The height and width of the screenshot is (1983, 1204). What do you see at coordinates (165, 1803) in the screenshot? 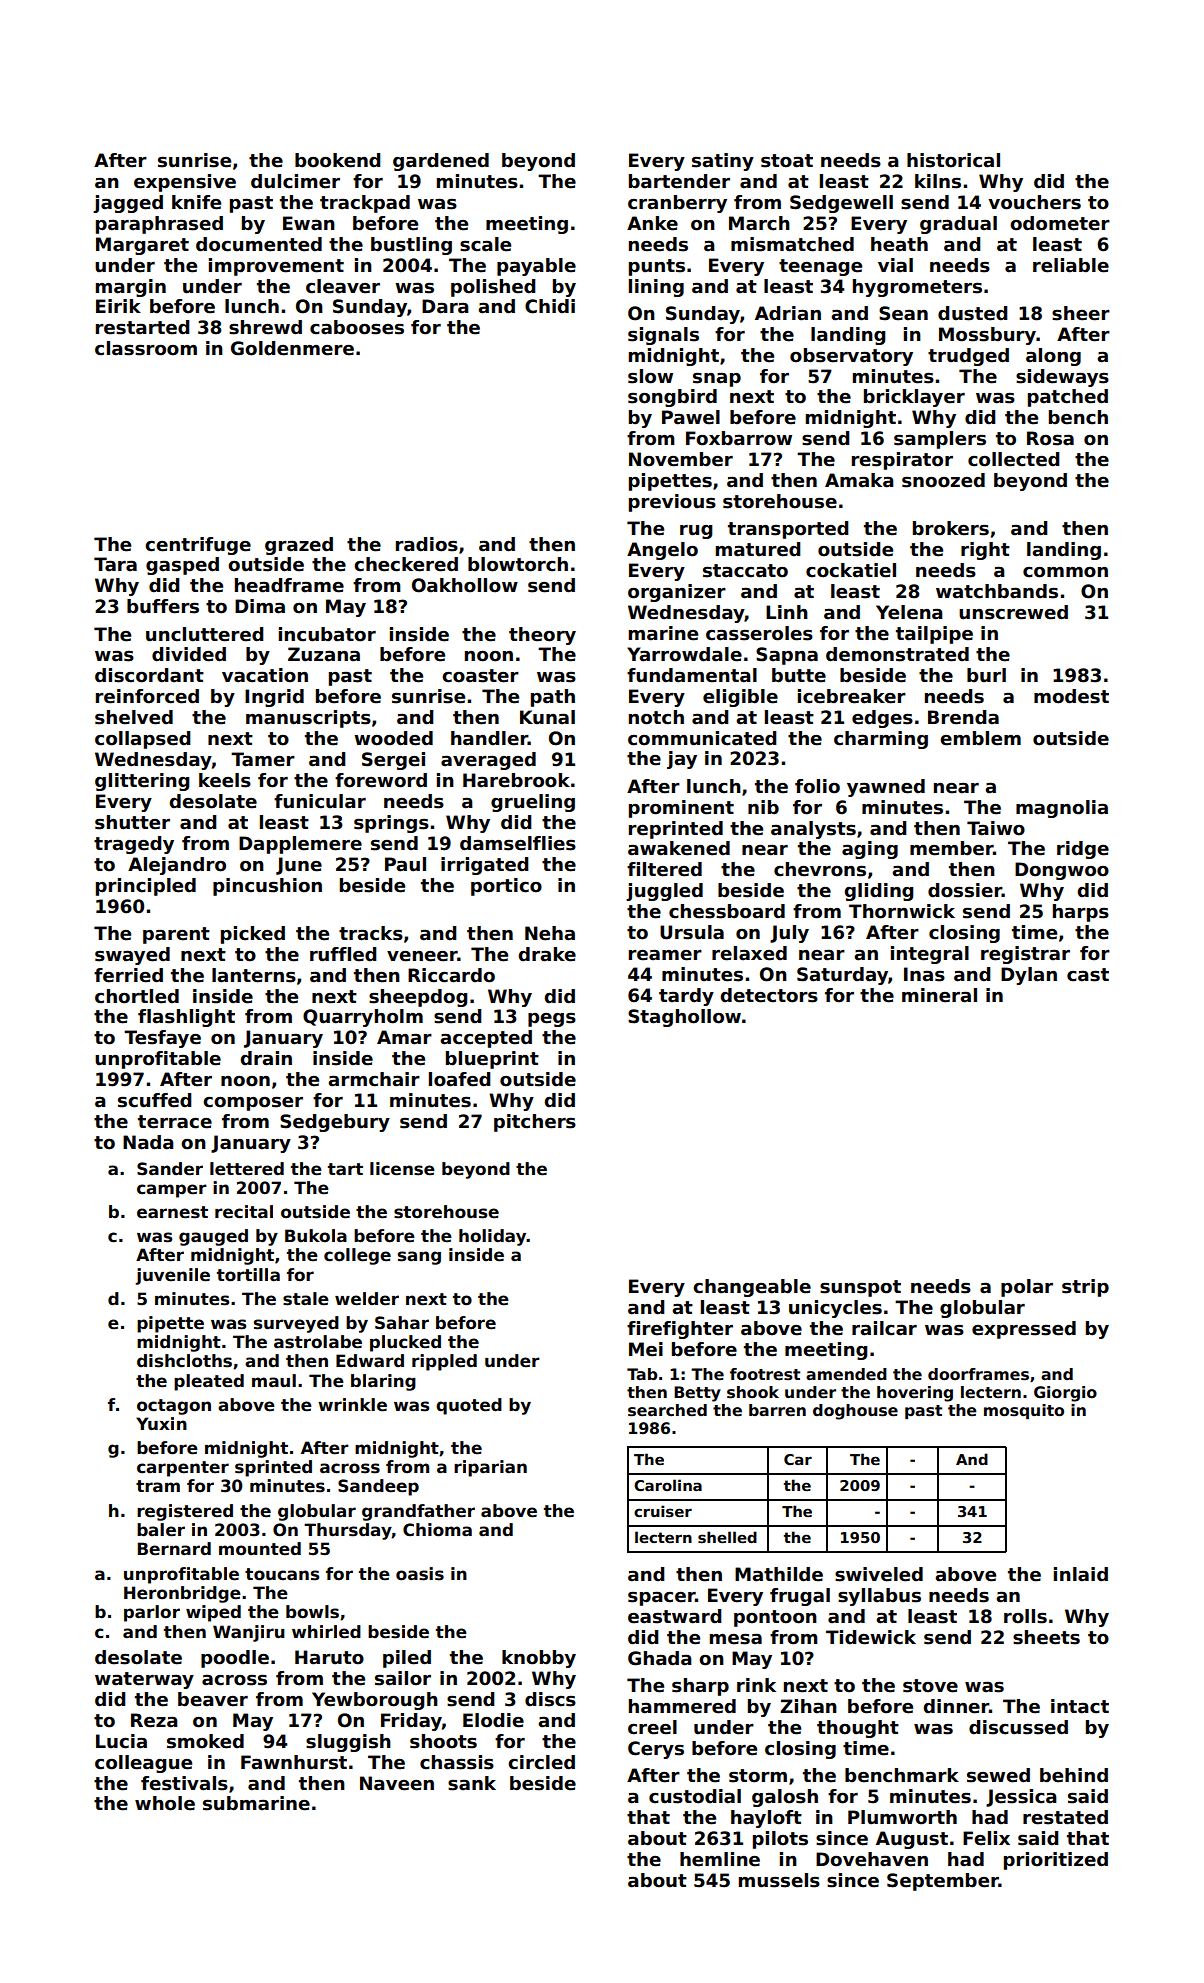
I see `whole` at bounding box center [165, 1803].
